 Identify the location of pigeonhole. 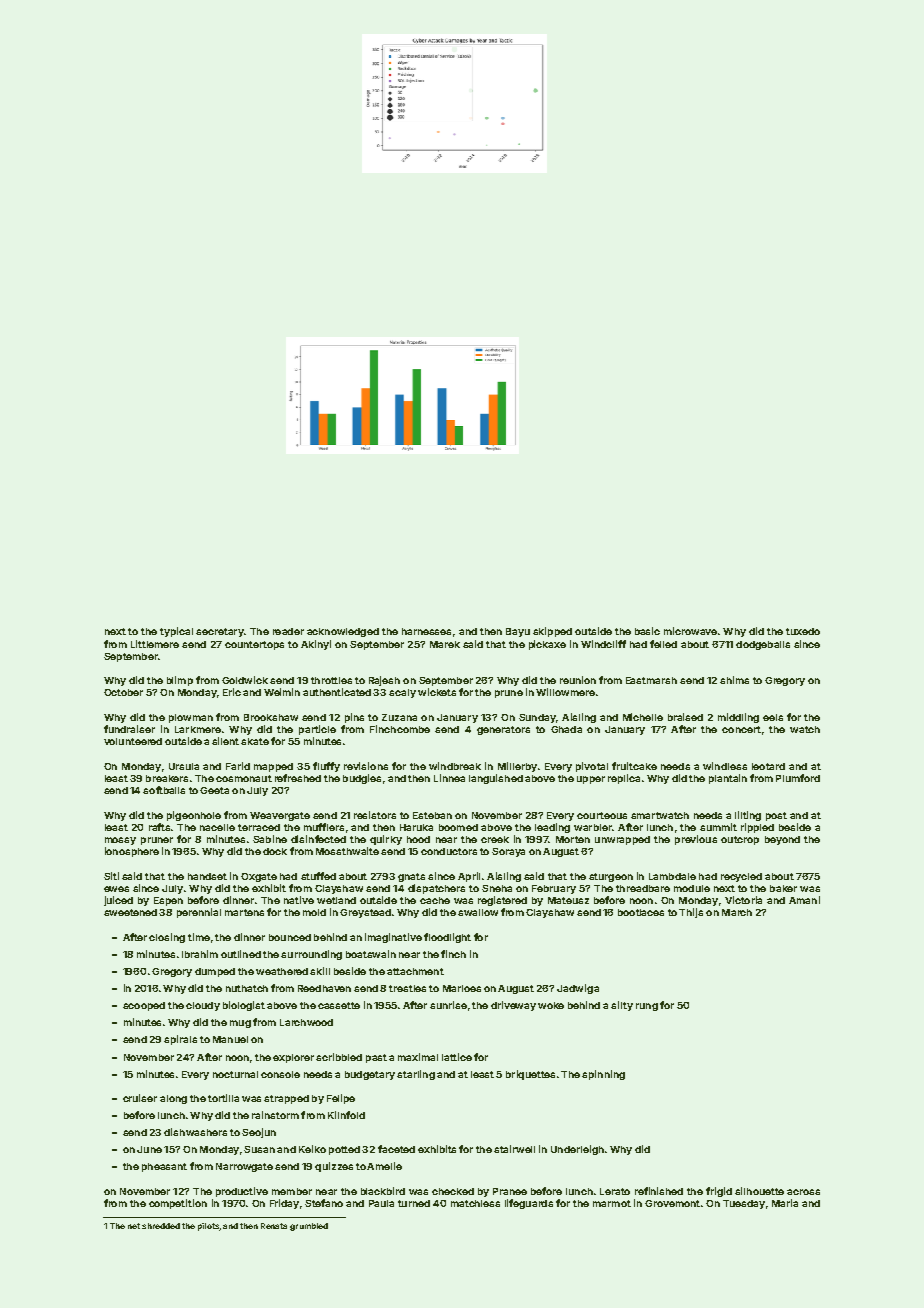
(194, 816).
